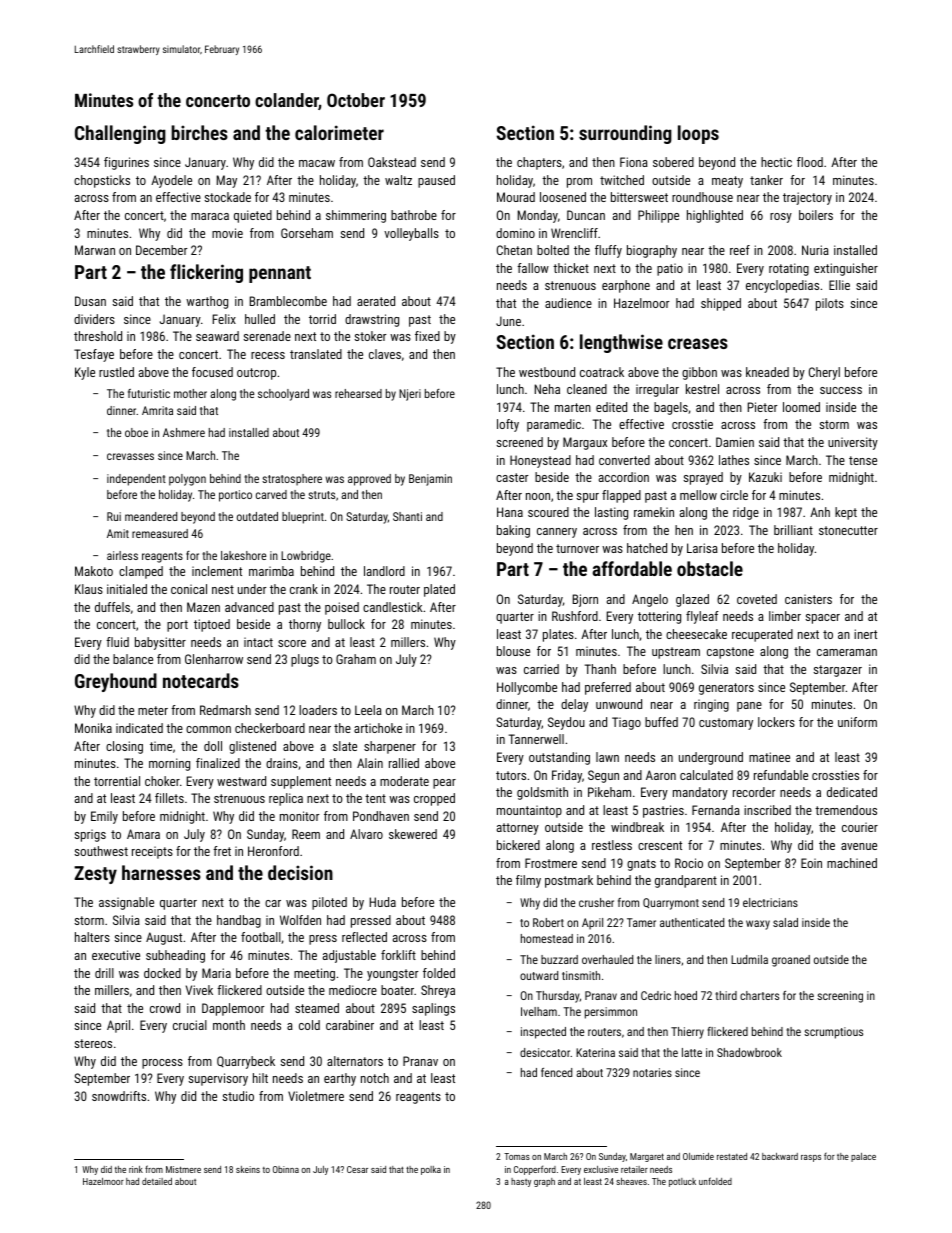  Describe the element at coordinates (94, 571) in the document. I see `Makoto` at that location.
